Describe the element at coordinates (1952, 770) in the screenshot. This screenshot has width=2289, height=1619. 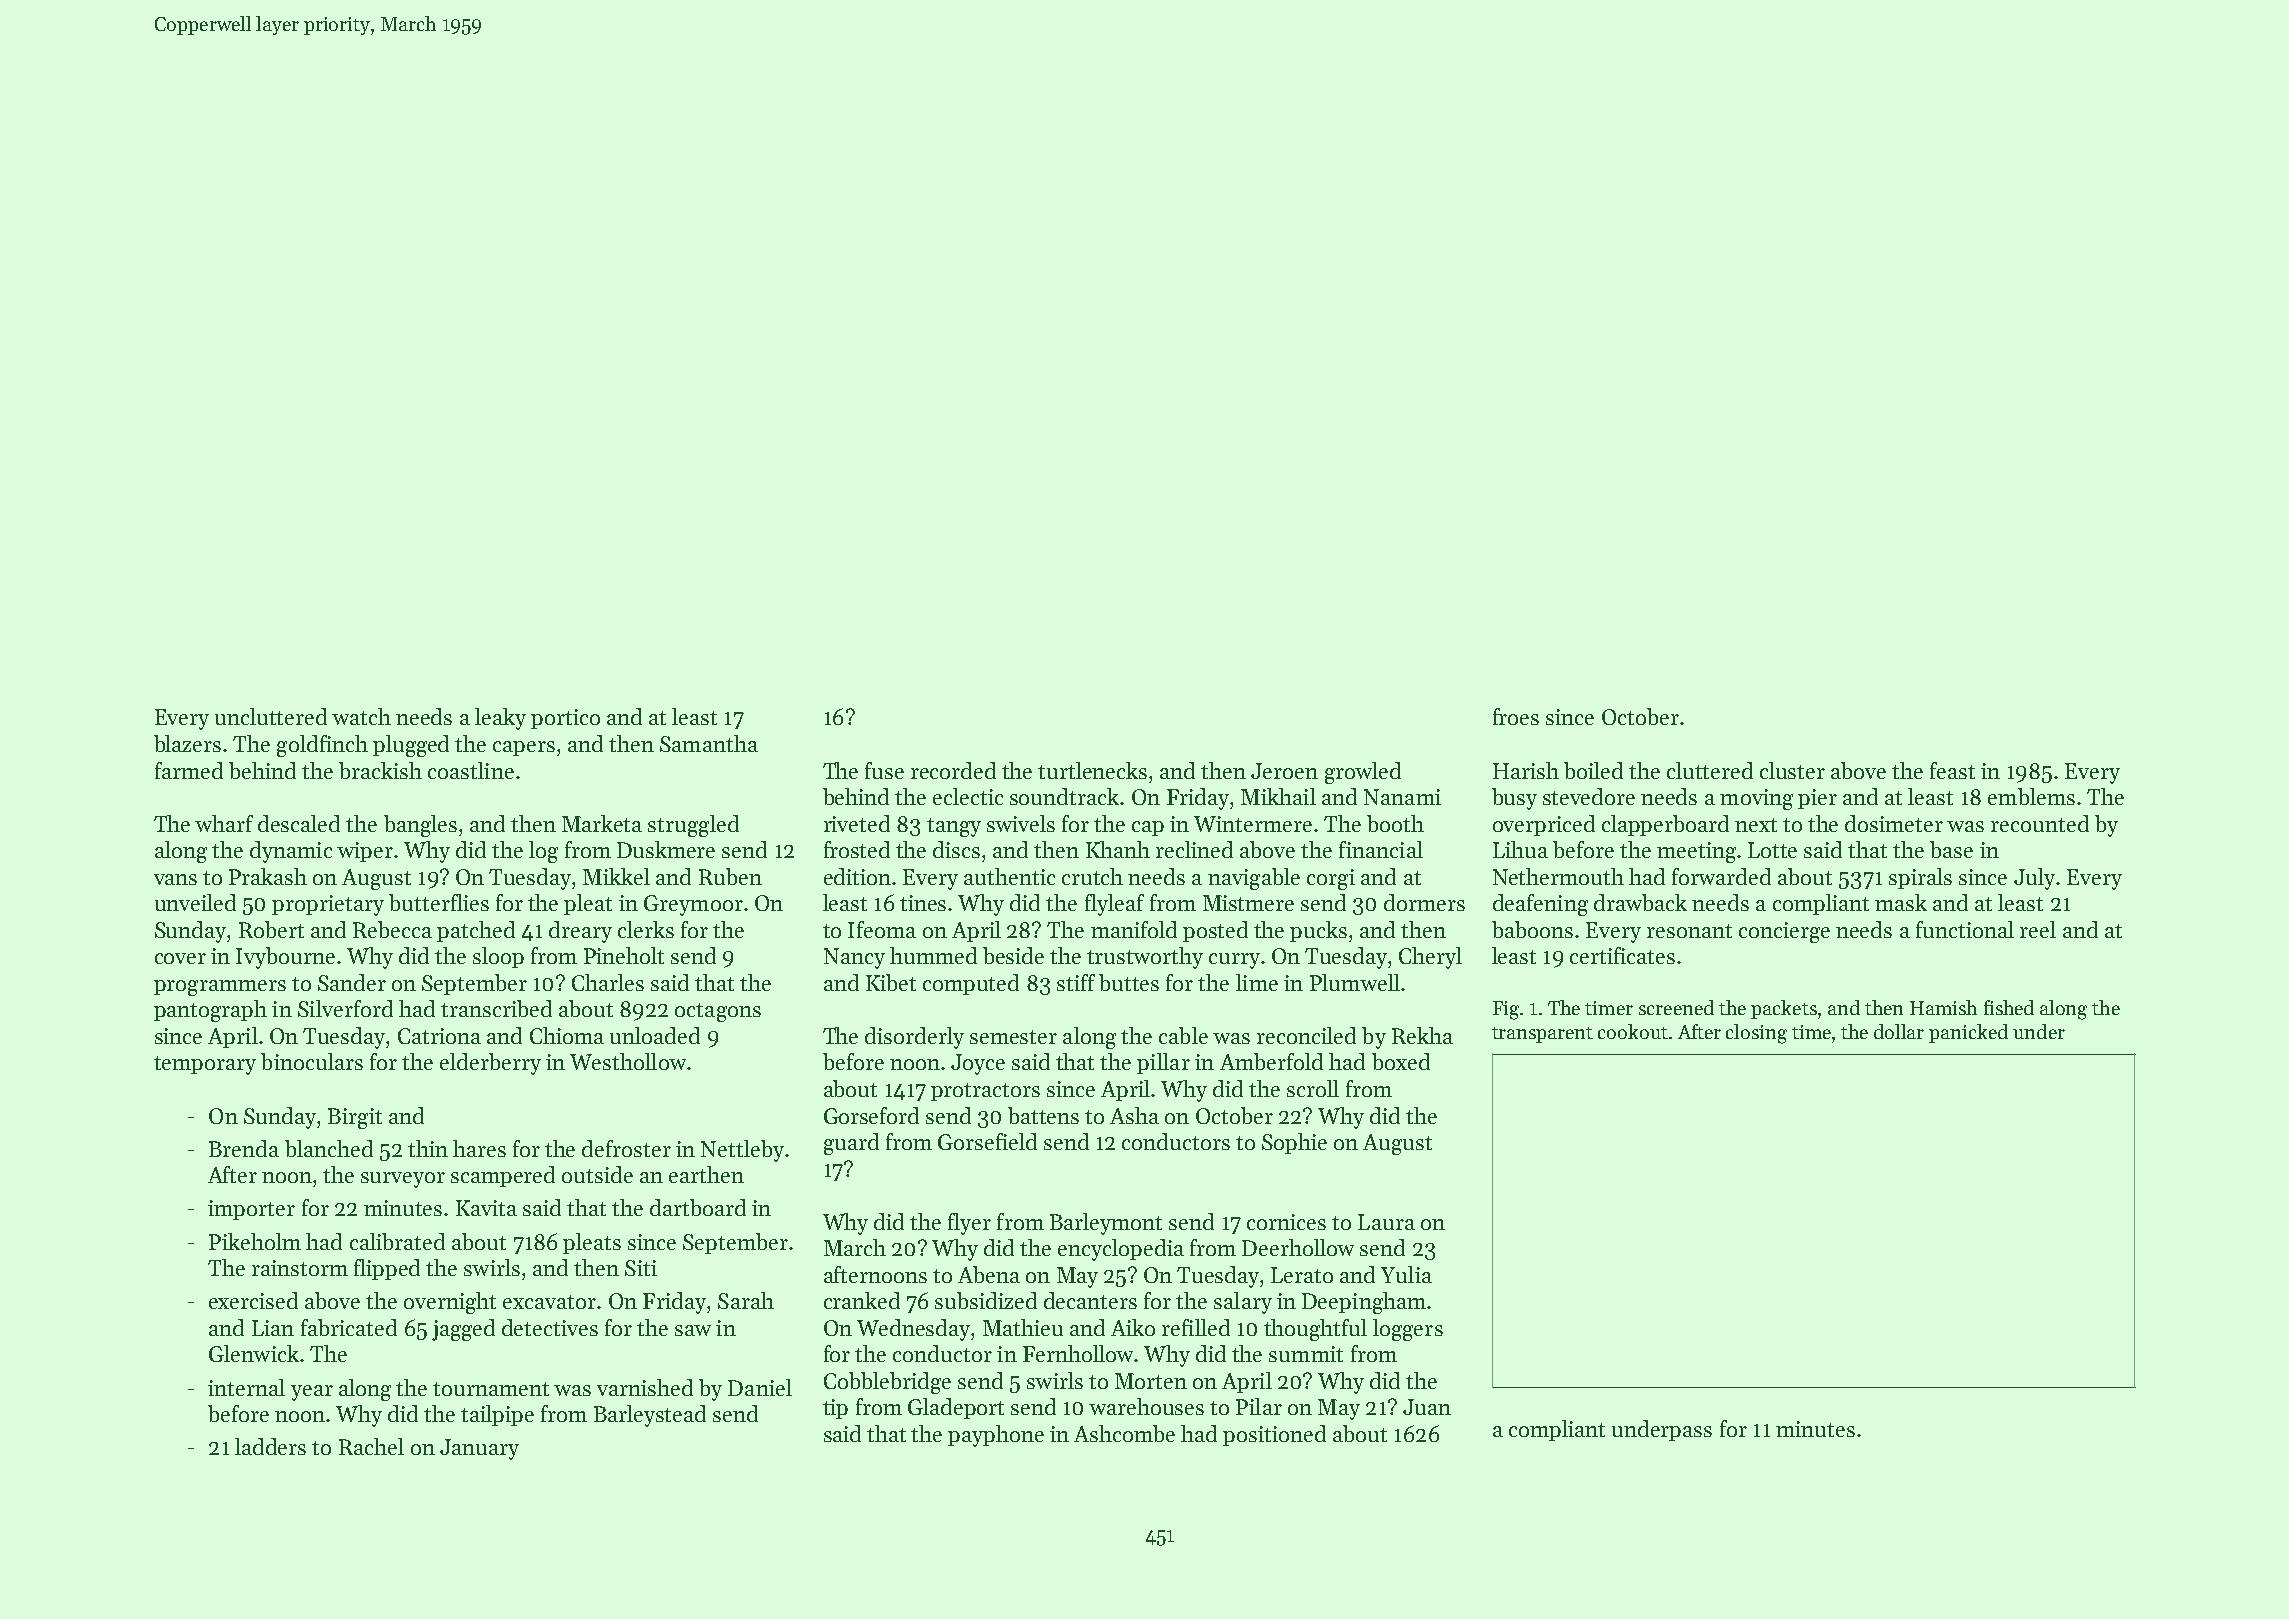
I see `feast` at that location.
